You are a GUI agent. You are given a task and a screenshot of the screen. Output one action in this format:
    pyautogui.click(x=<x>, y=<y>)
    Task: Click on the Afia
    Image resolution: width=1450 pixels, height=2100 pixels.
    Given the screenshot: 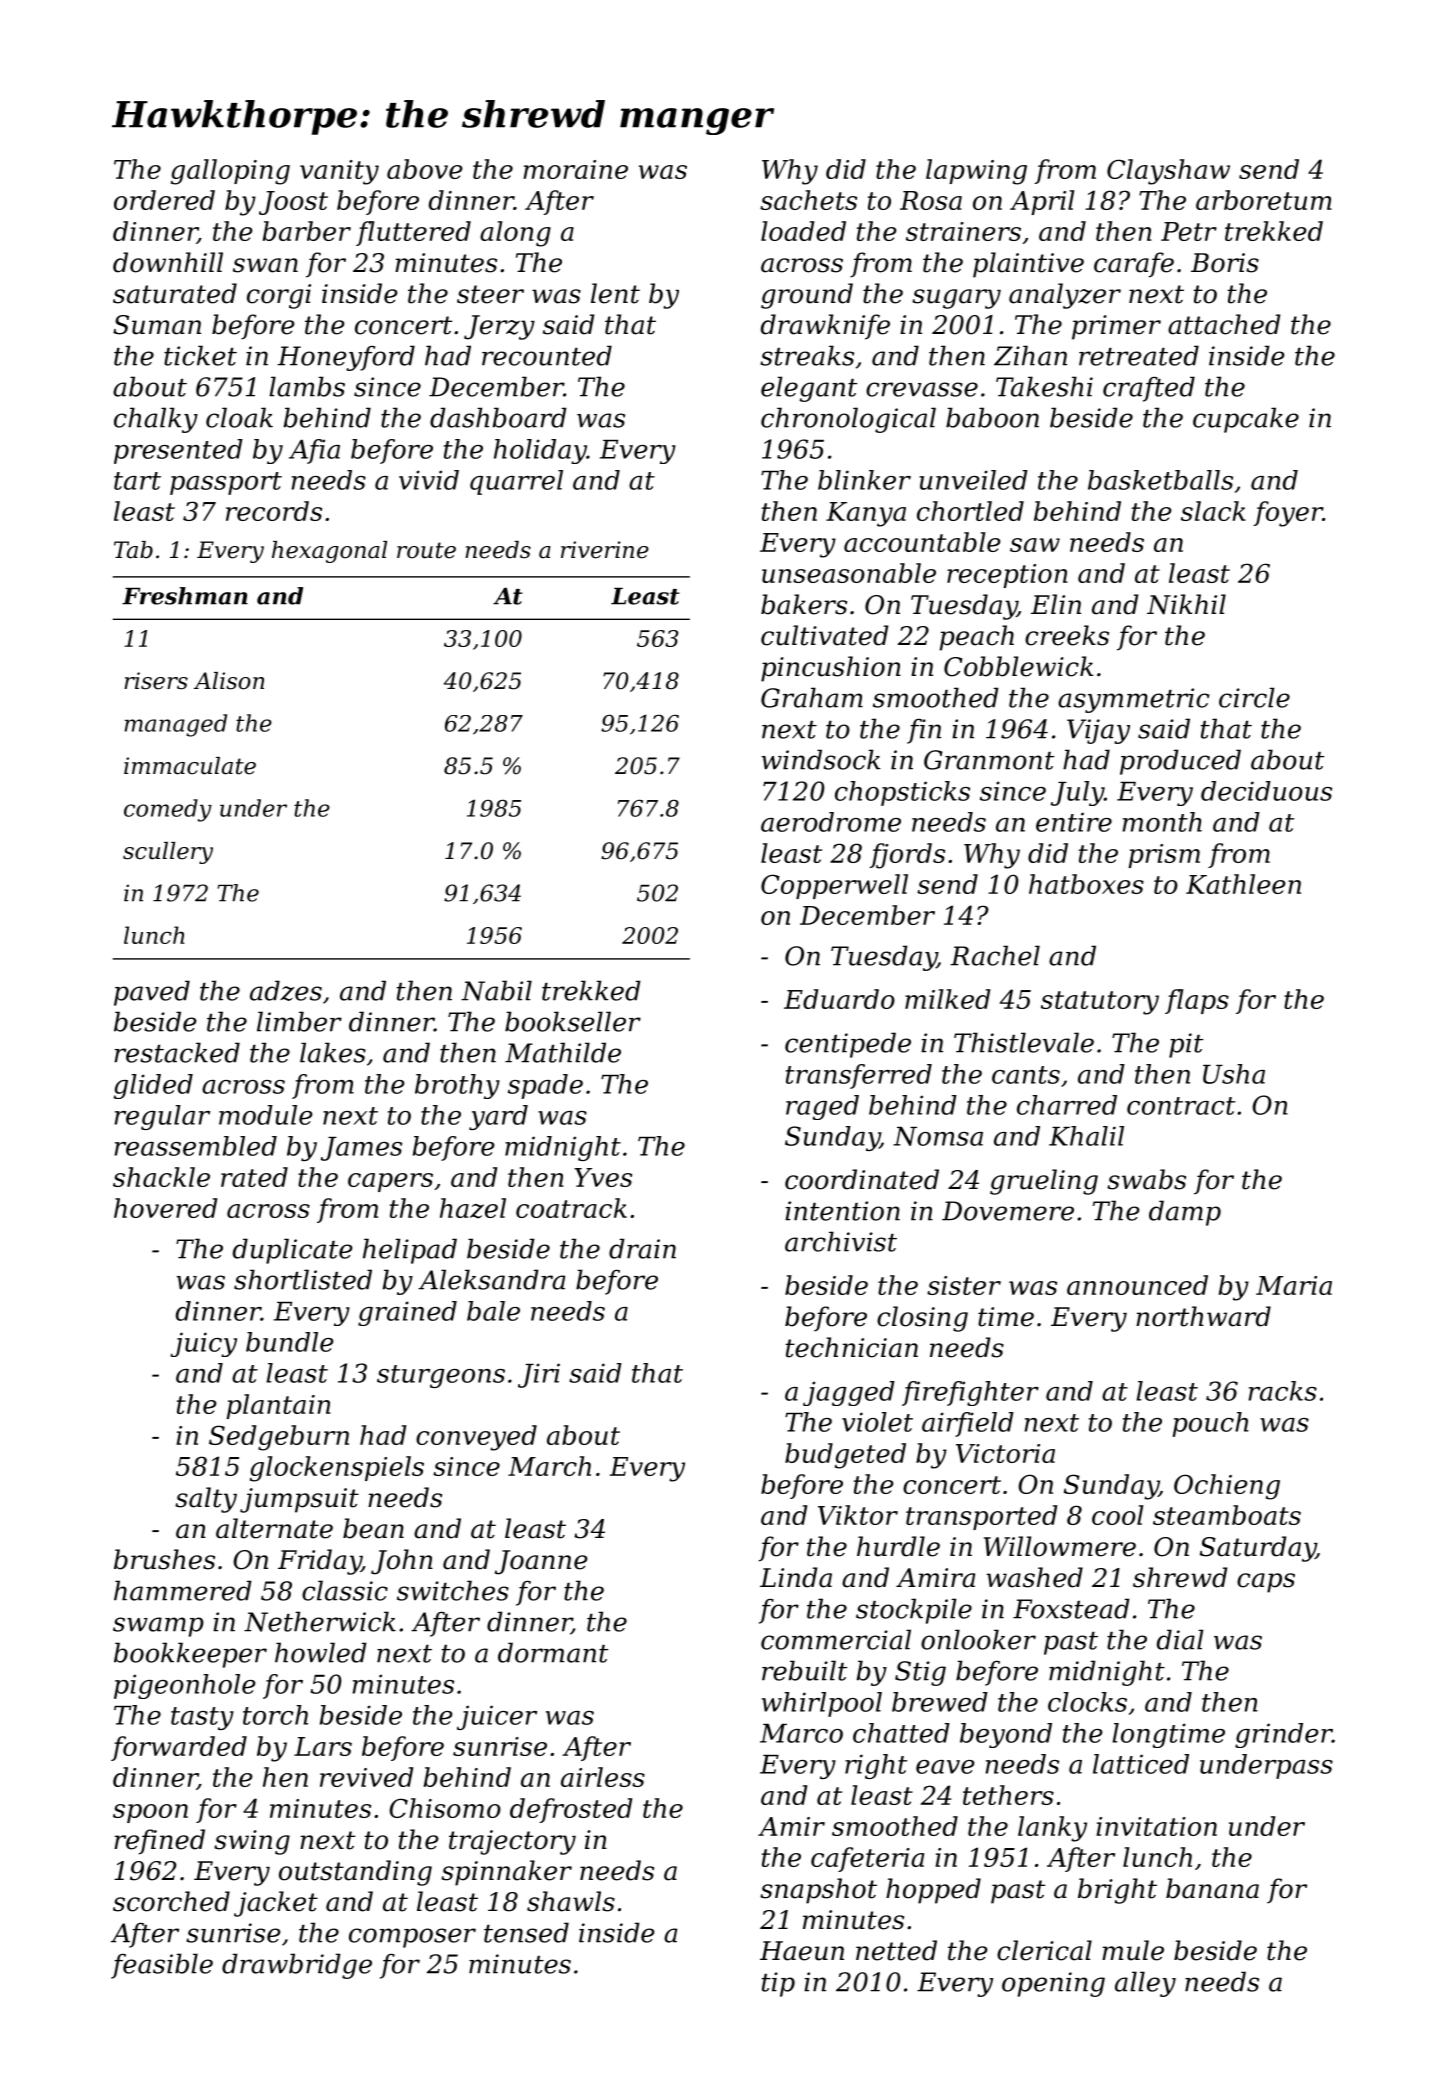 What is the action you would take?
    pyautogui.click(x=314, y=451)
